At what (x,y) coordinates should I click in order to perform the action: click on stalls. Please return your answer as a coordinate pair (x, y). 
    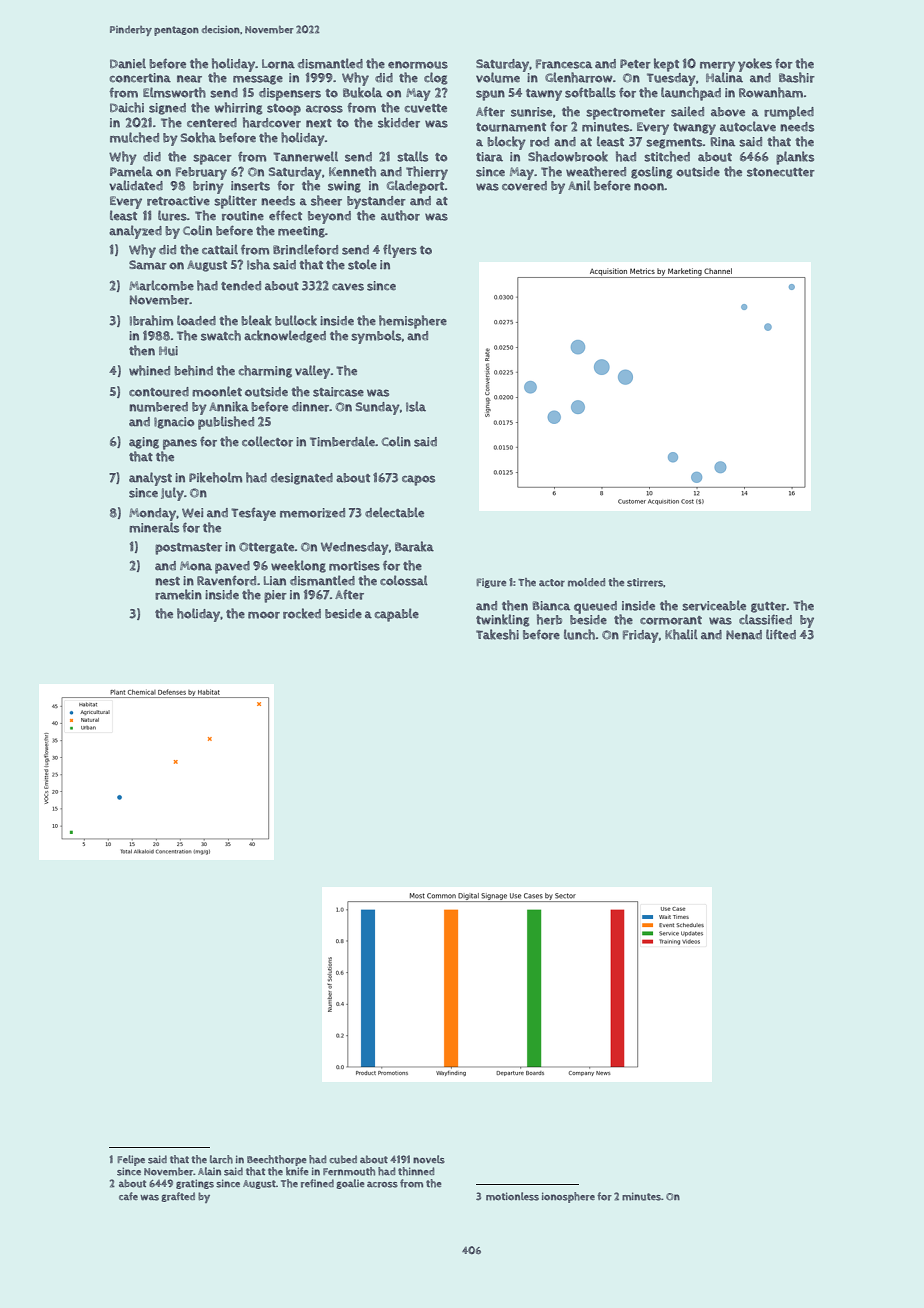
    Looking at the image, I should click on (412, 156).
